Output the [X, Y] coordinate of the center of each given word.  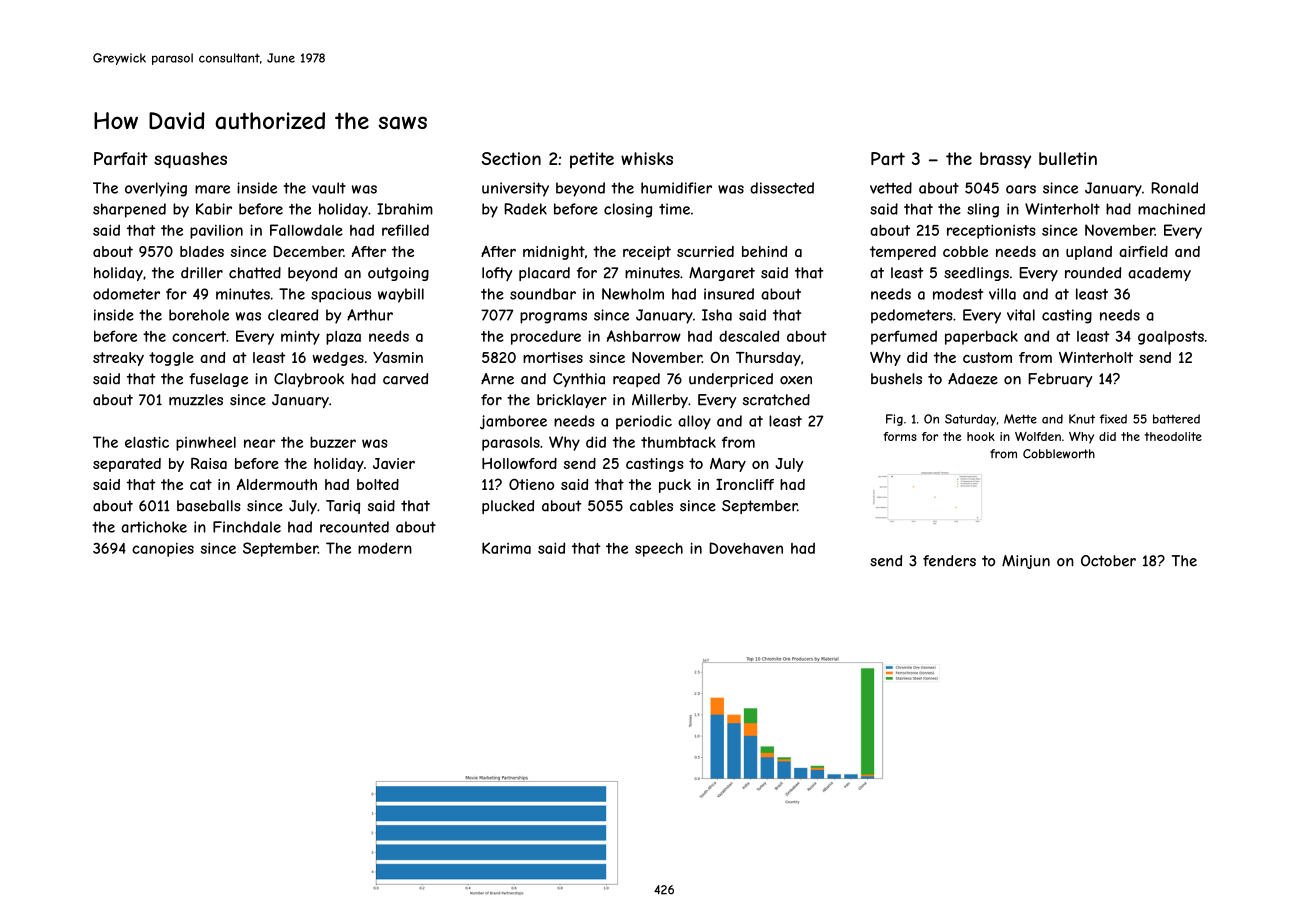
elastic [147, 442]
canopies [163, 550]
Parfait [121, 158]
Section [511, 158]
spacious [341, 295]
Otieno [531, 484]
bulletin [1068, 158]
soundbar [543, 294]
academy [1159, 274]
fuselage [218, 380]
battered [1176, 419]
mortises [553, 357]
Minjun [1026, 562]
